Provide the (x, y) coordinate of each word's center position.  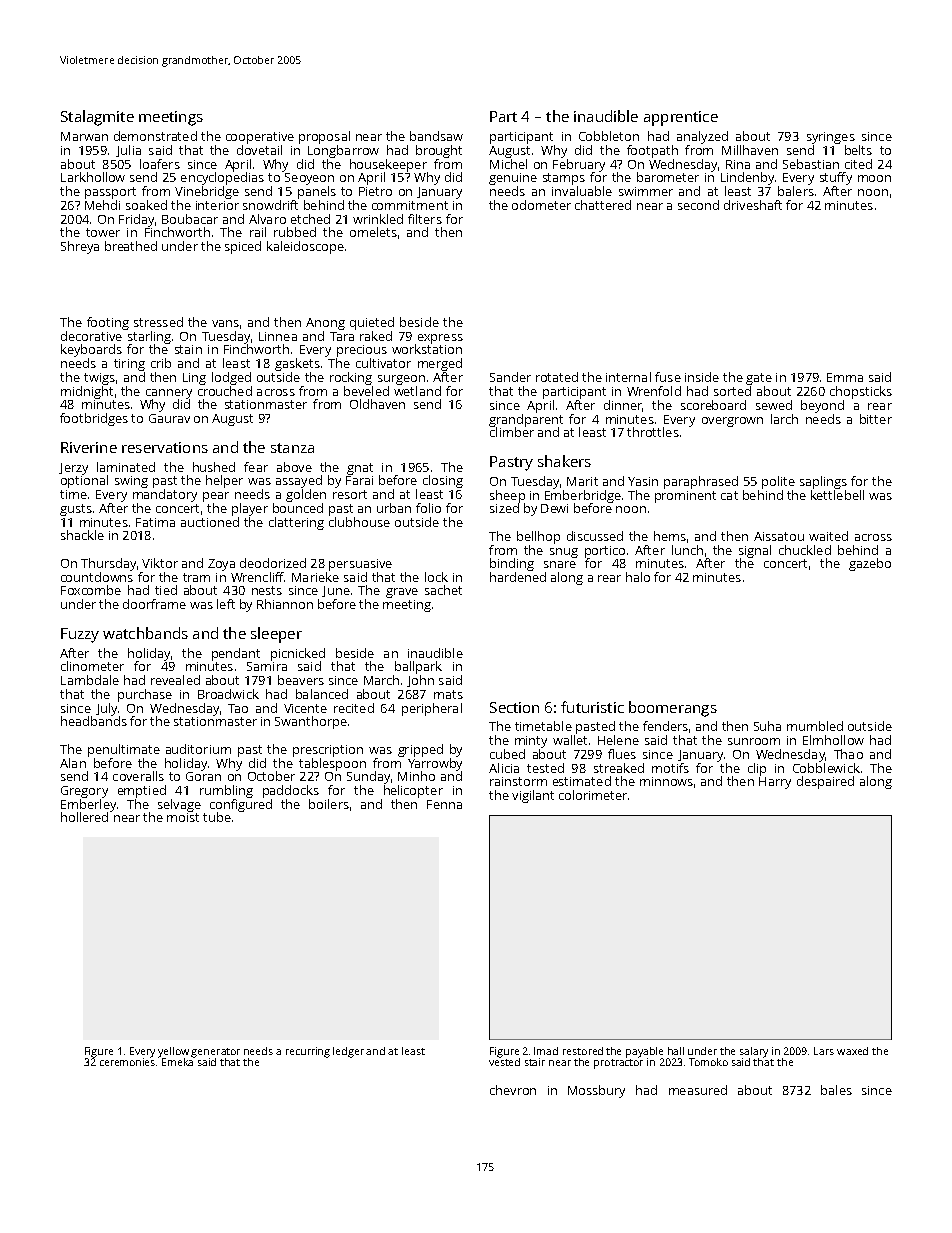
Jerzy (73, 469)
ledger (348, 1052)
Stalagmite (97, 118)
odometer (541, 205)
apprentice (681, 118)
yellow (173, 1052)
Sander (510, 377)
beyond (822, 406)
